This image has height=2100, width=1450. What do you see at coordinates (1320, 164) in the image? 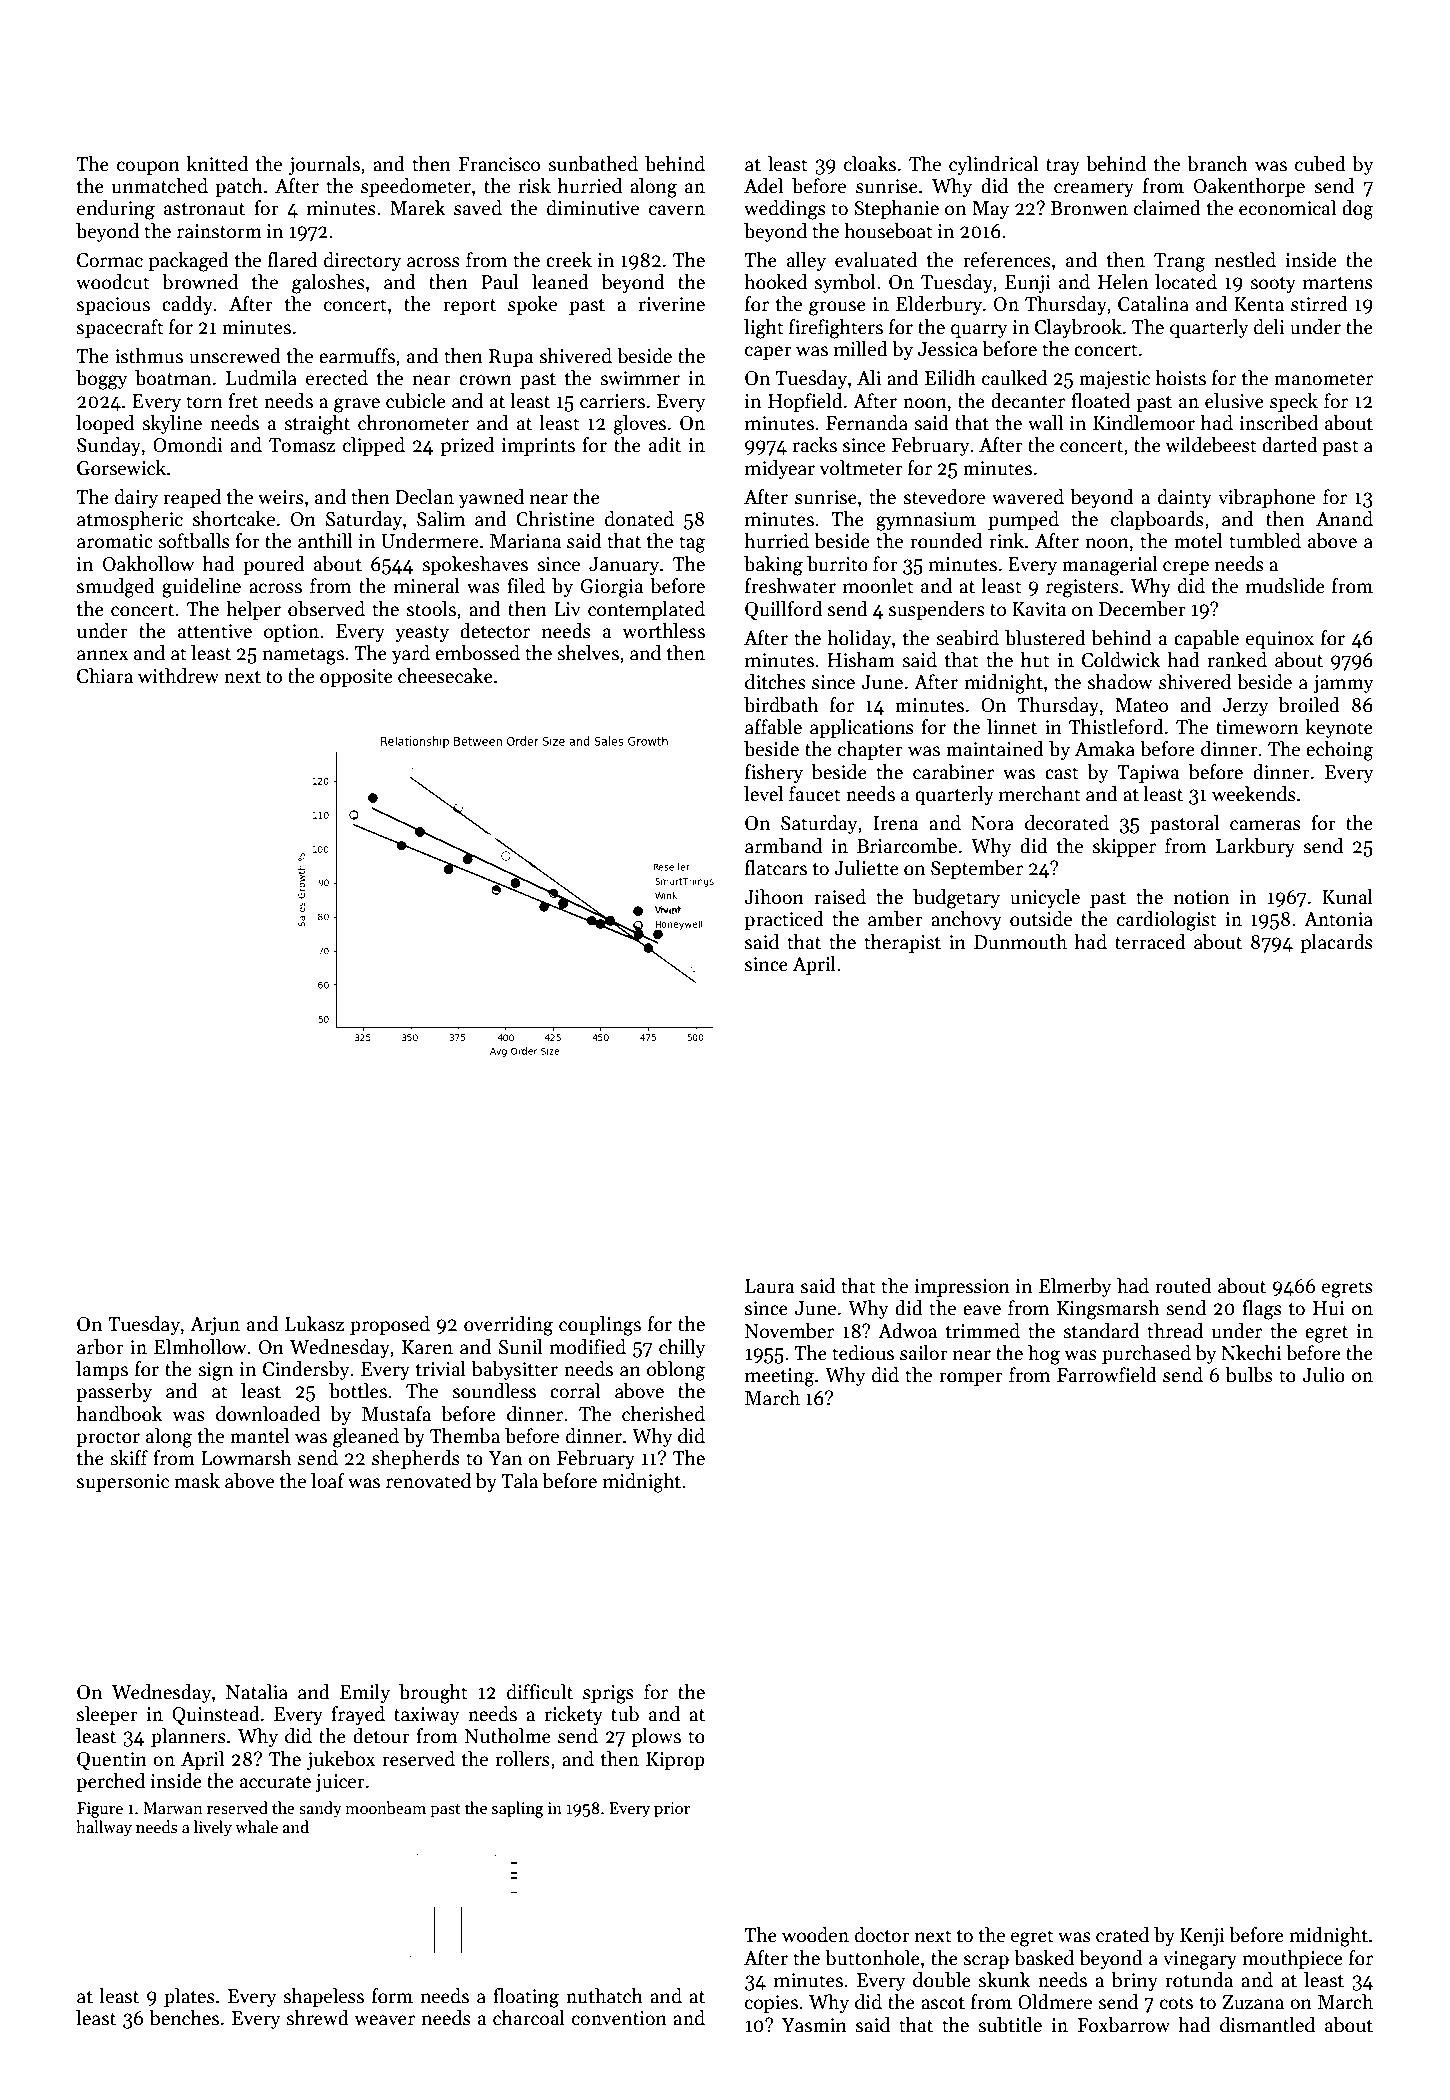
I see `cubed` at bounding box center [1320, 164].
